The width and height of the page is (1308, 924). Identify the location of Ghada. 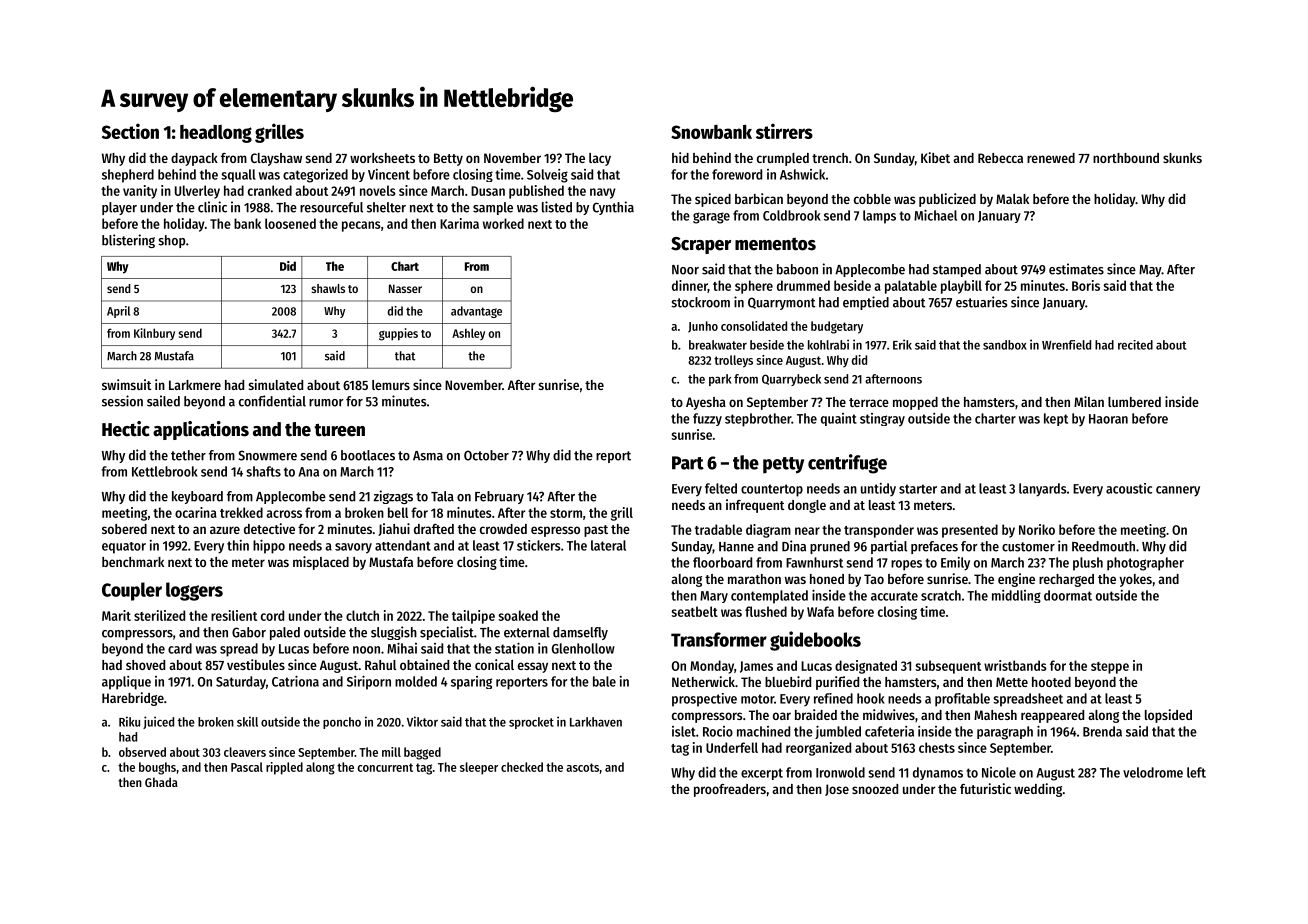
(161, 782).
